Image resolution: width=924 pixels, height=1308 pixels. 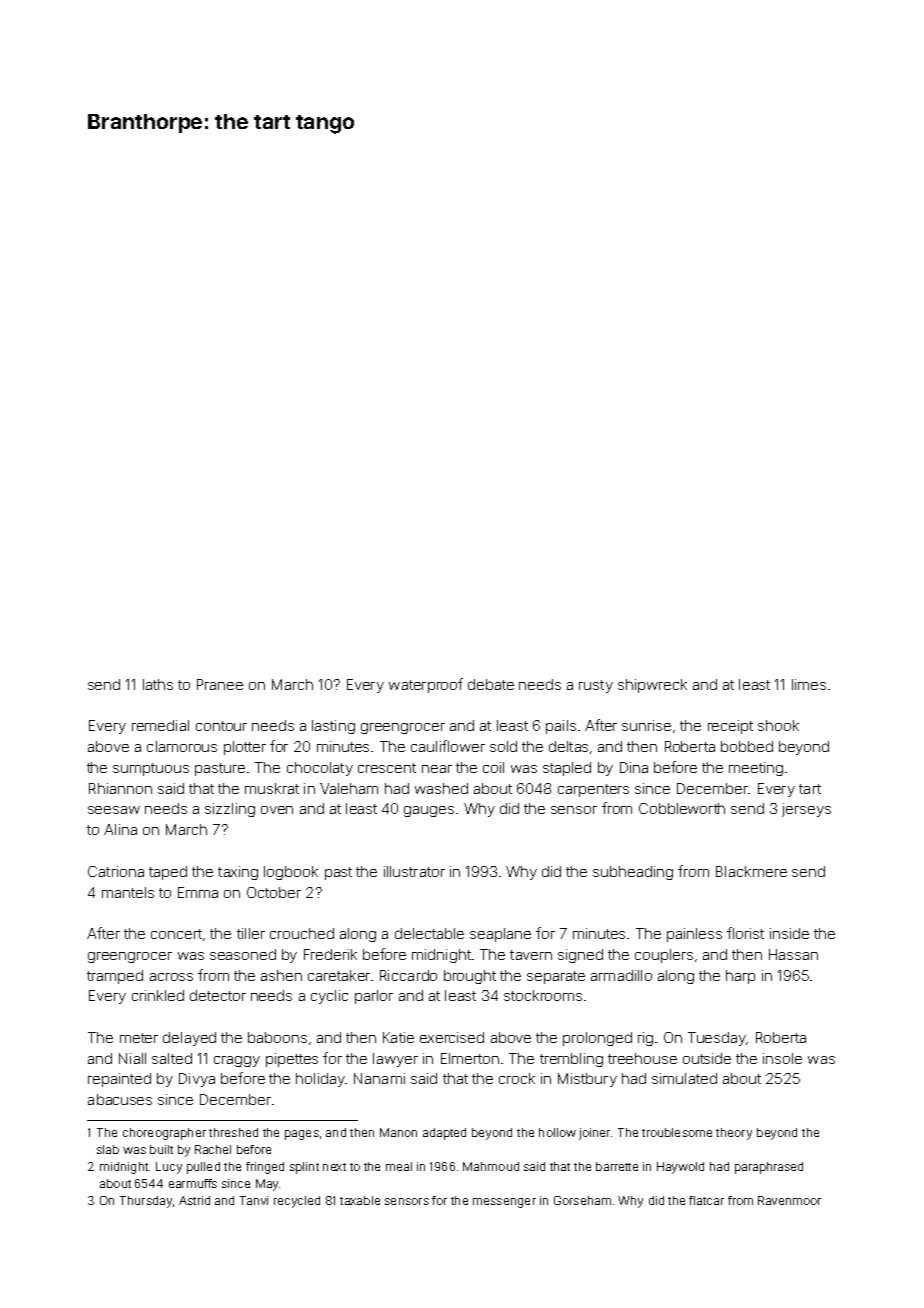 What do you see at coordinates (568, 746) in the screenshot?
I see `deltas` at bounding box center [568, 746].
